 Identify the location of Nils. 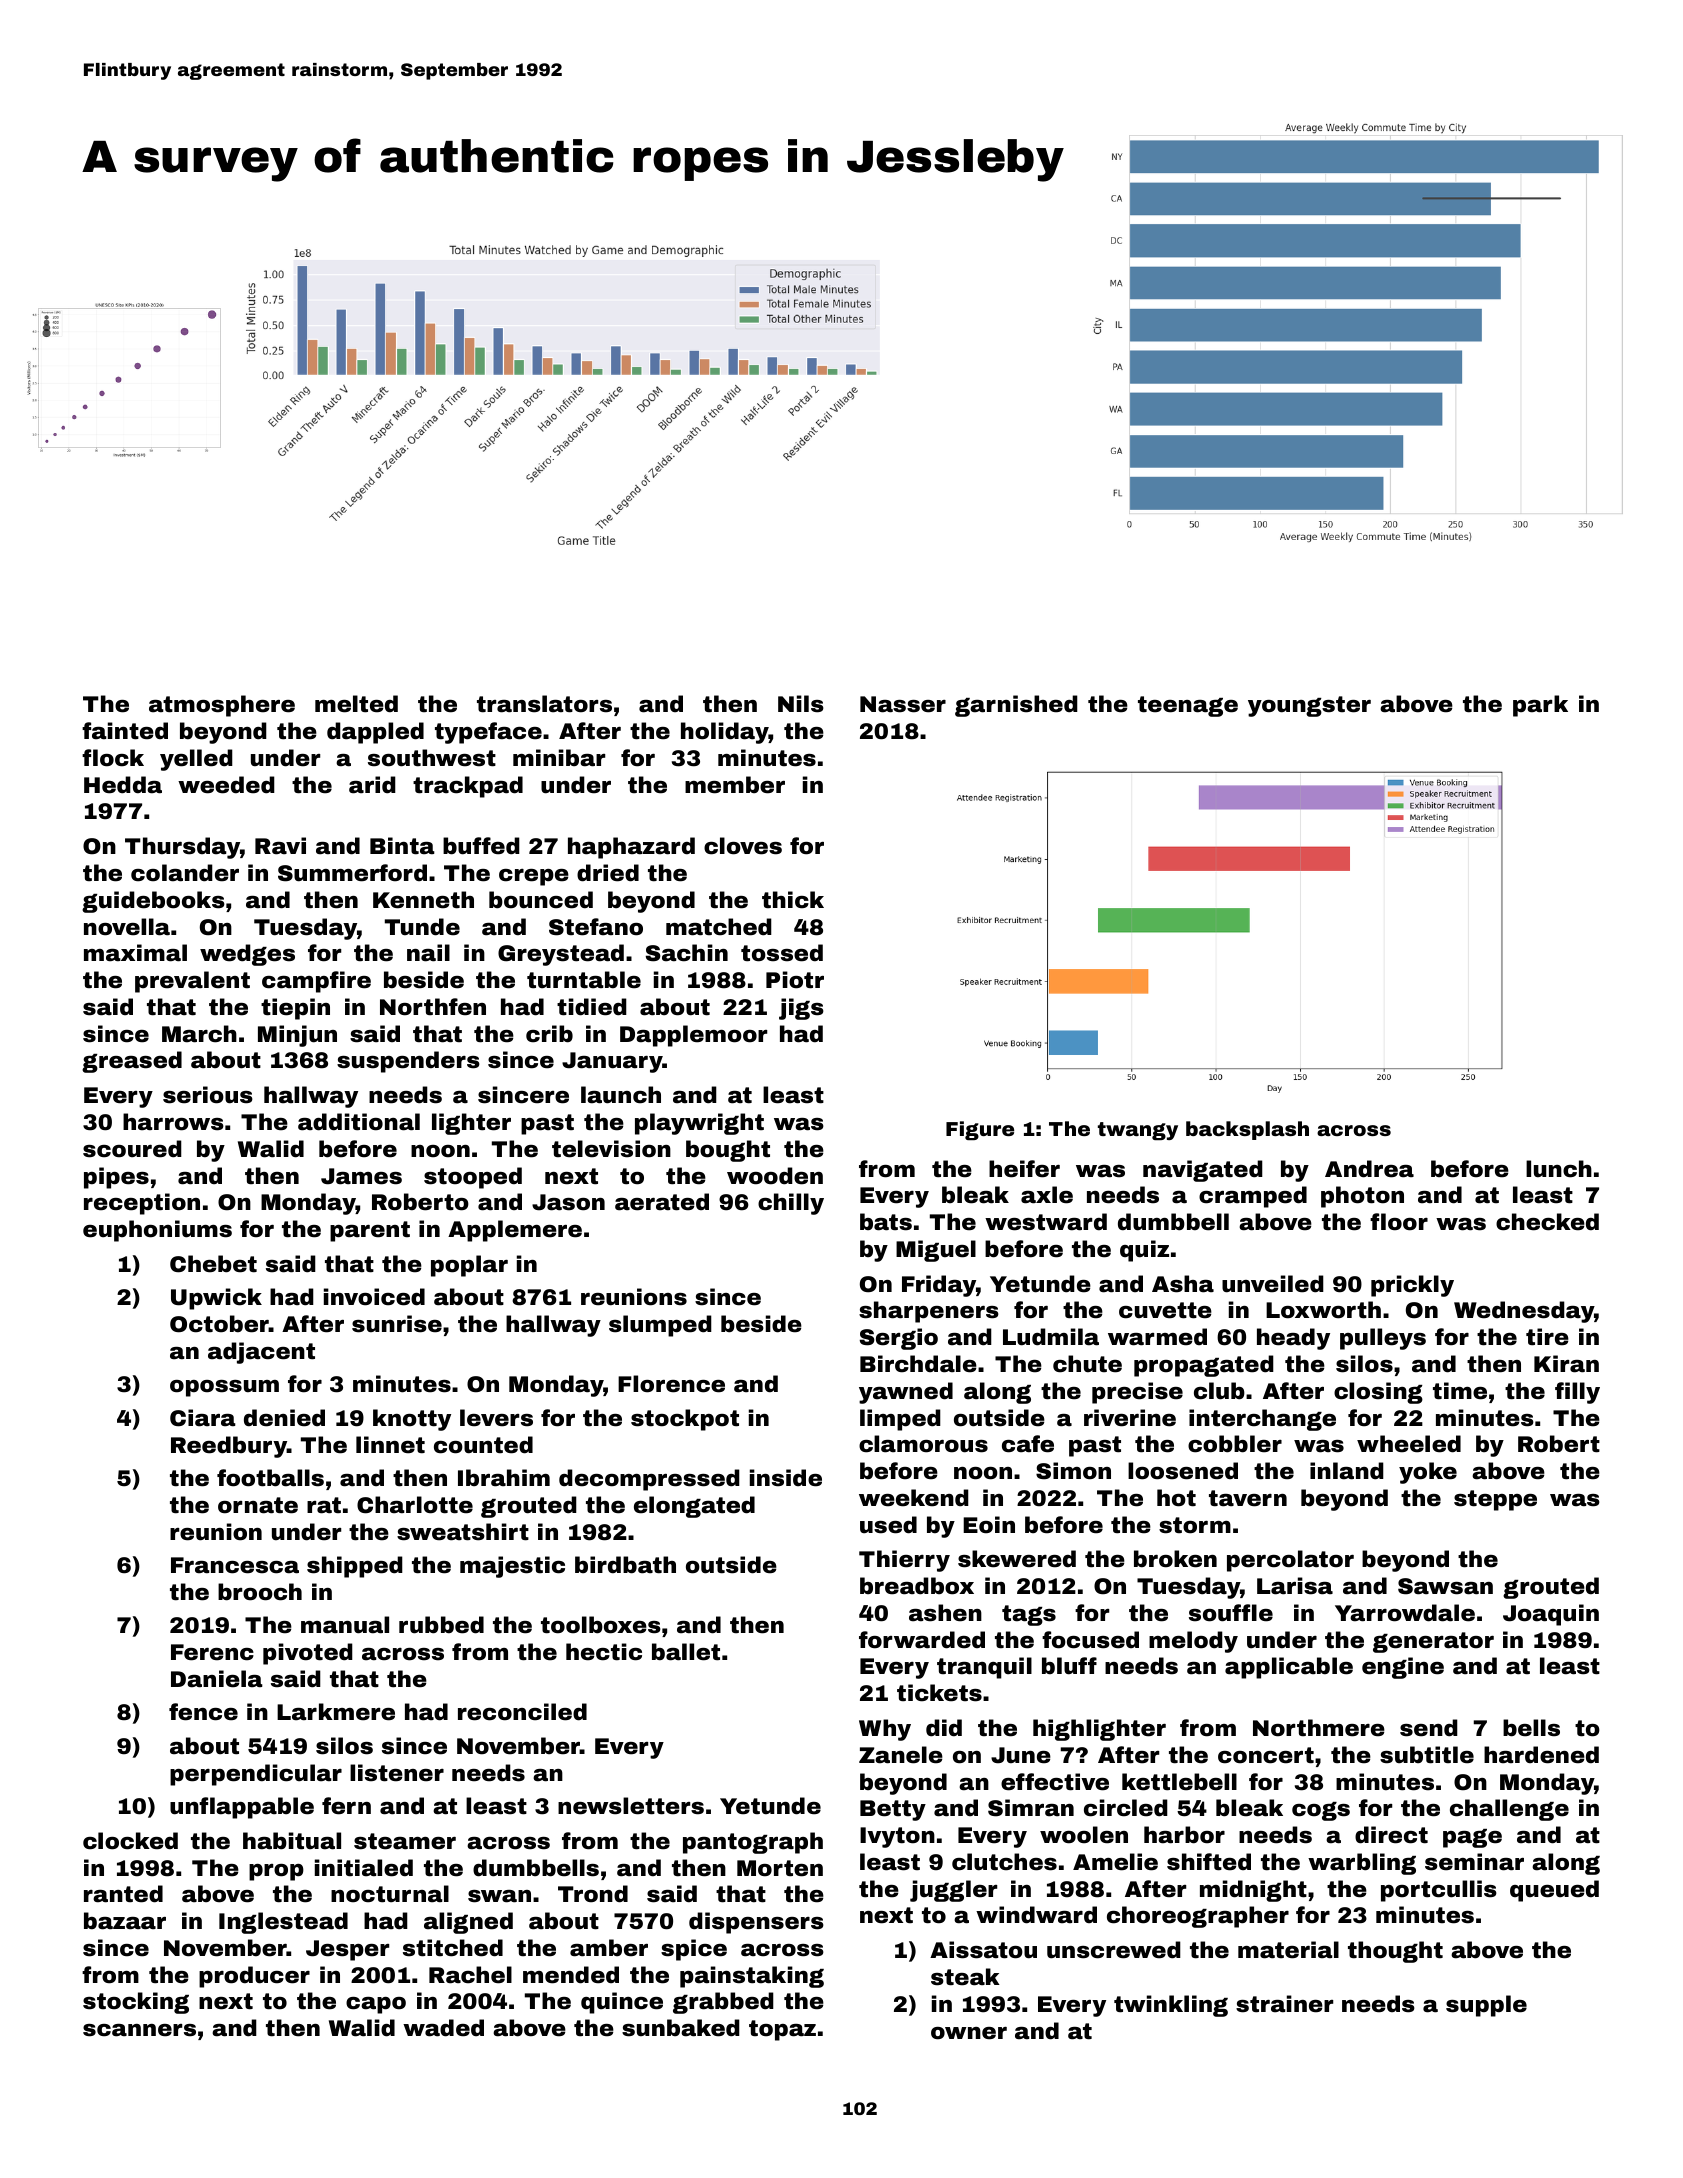
(801, 704).
